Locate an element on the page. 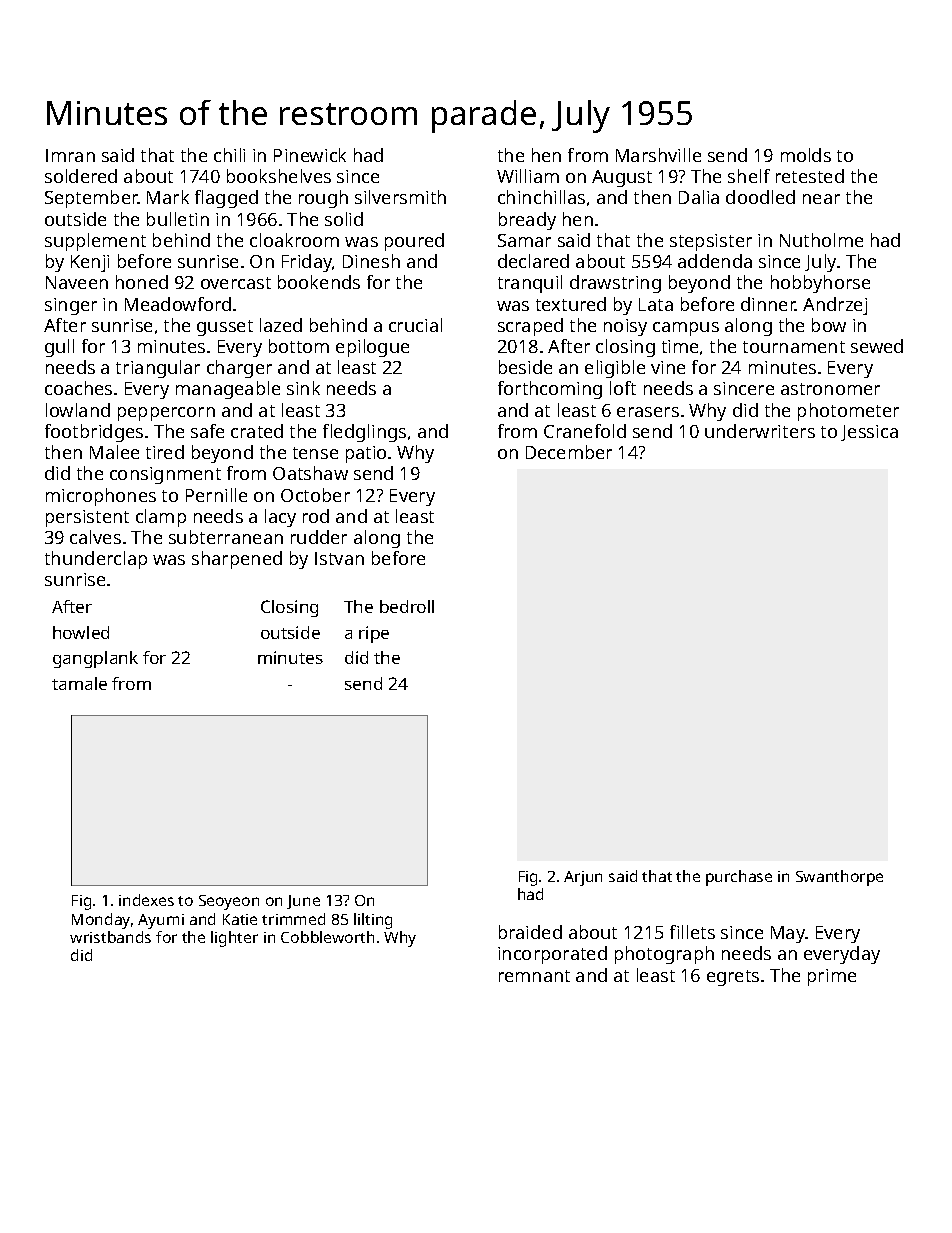 This document has height=1233, width=952. purchase is located at coordinates (739, 878).
